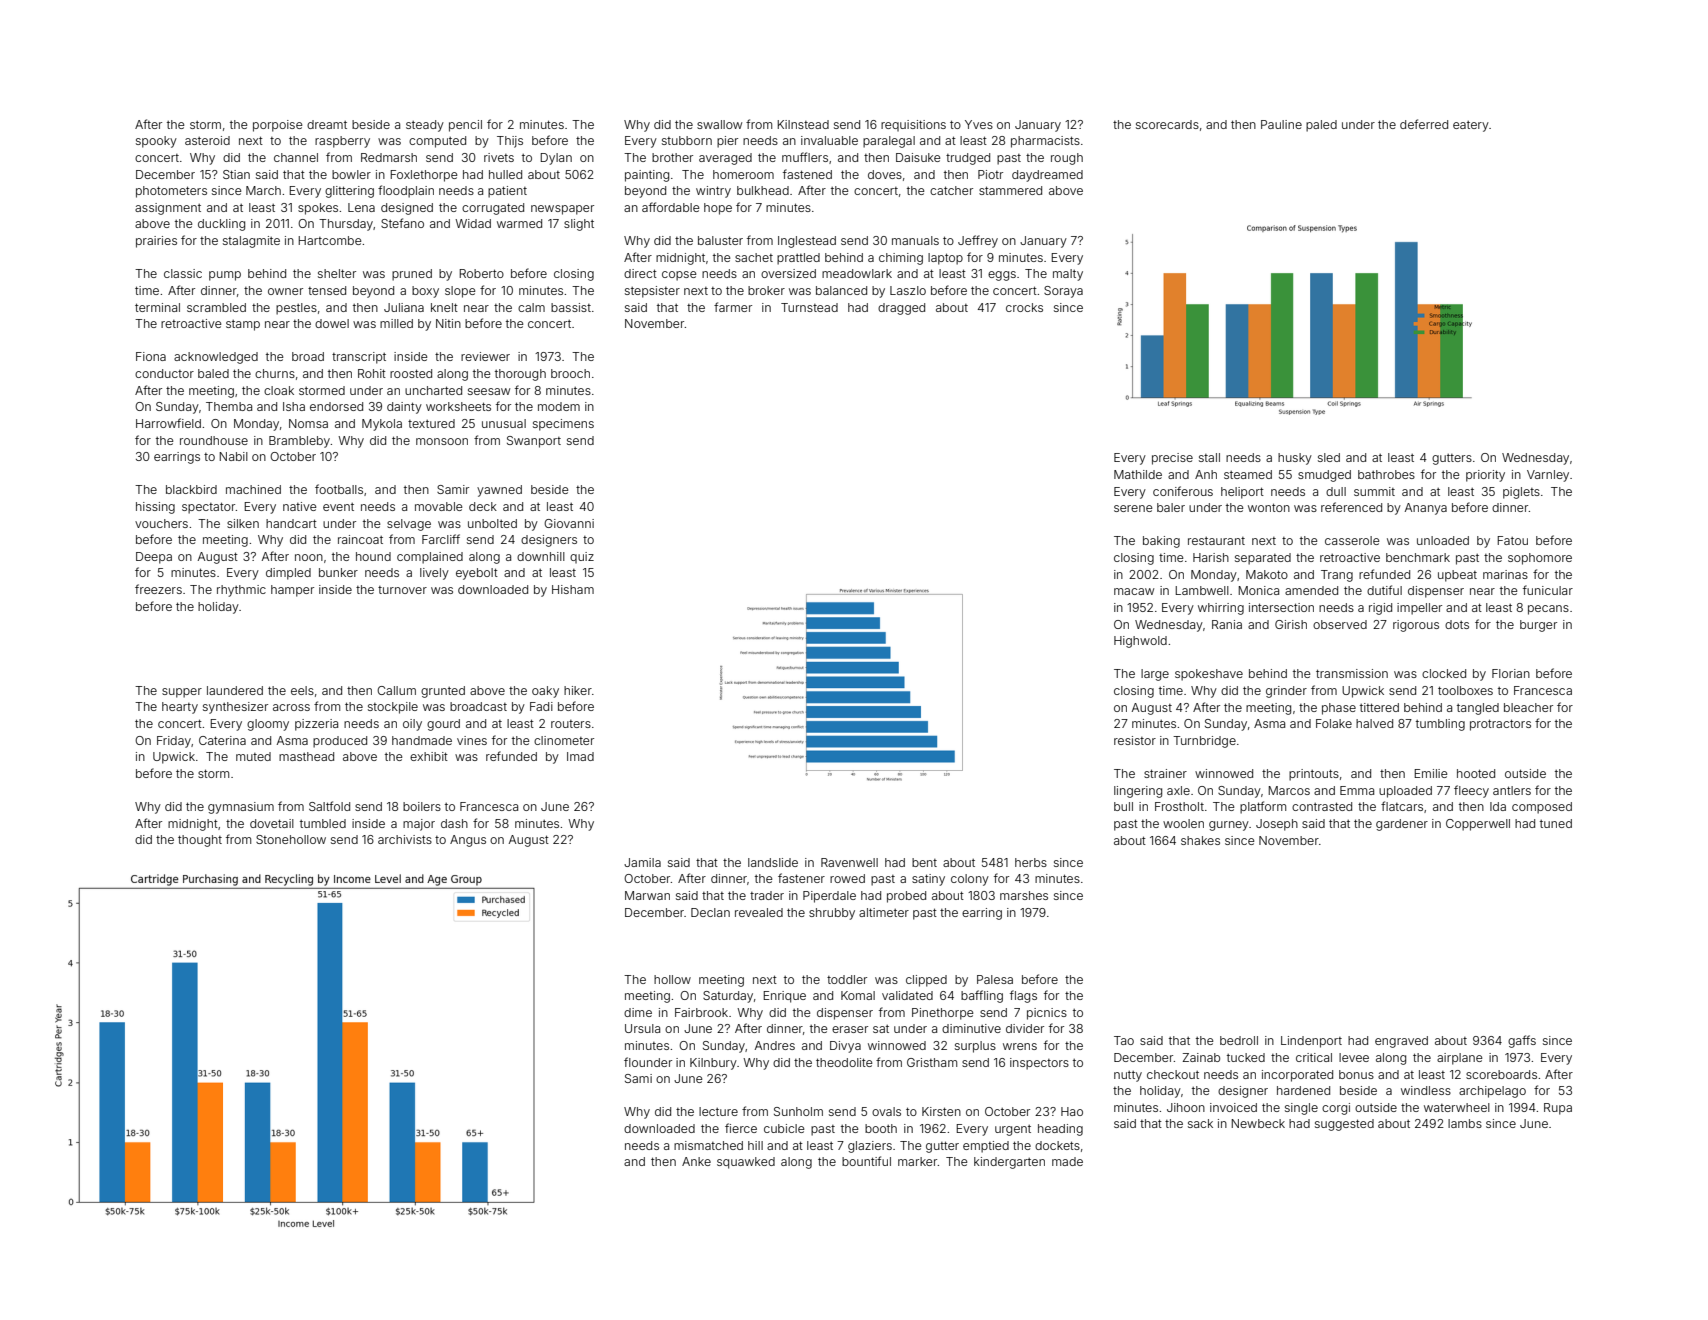  Describe the element at coordinates (1444, 673) in the page. I see `clocked` at that location.
